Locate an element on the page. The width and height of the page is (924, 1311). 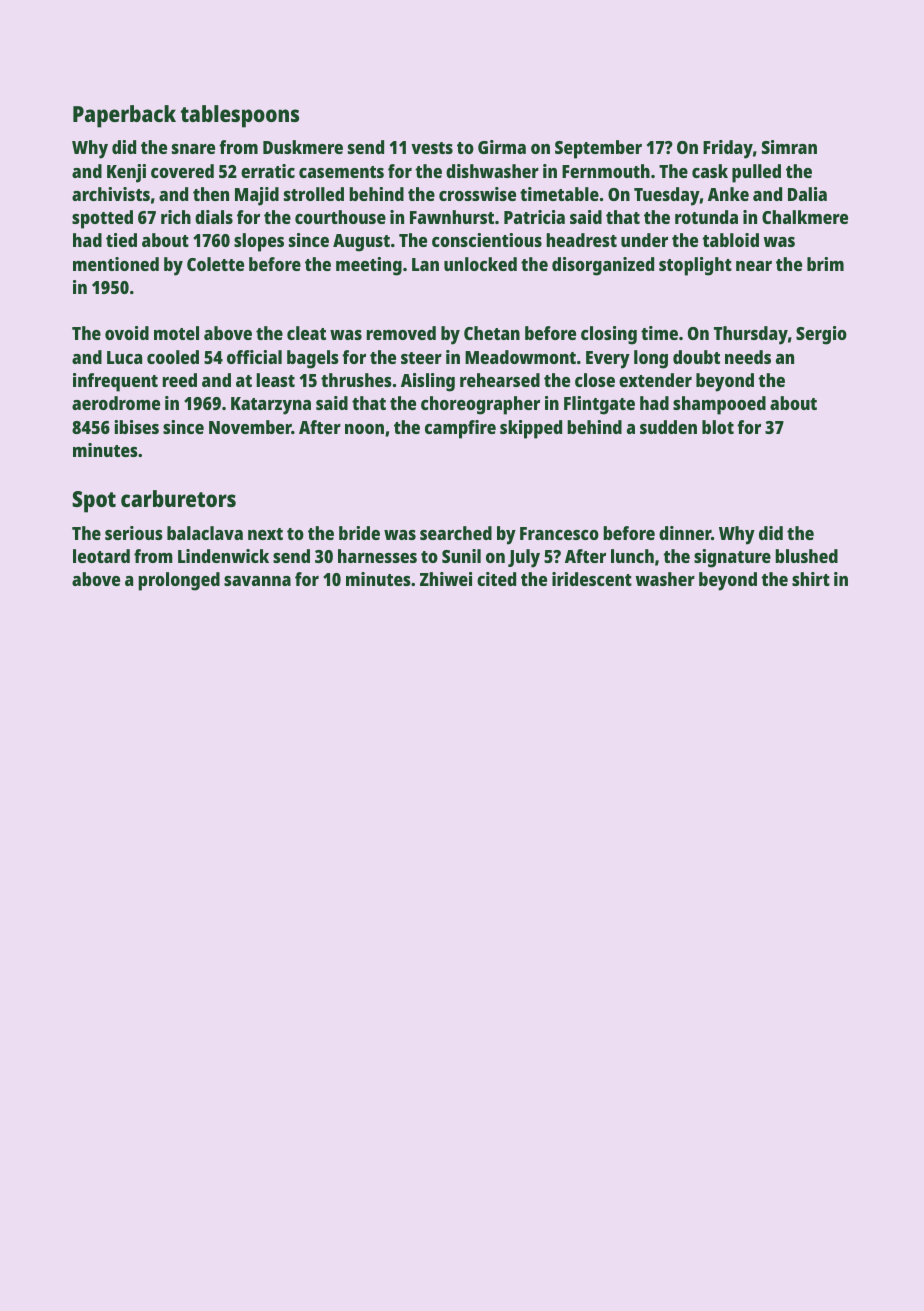
cited is located at coordinates (496, 579).
